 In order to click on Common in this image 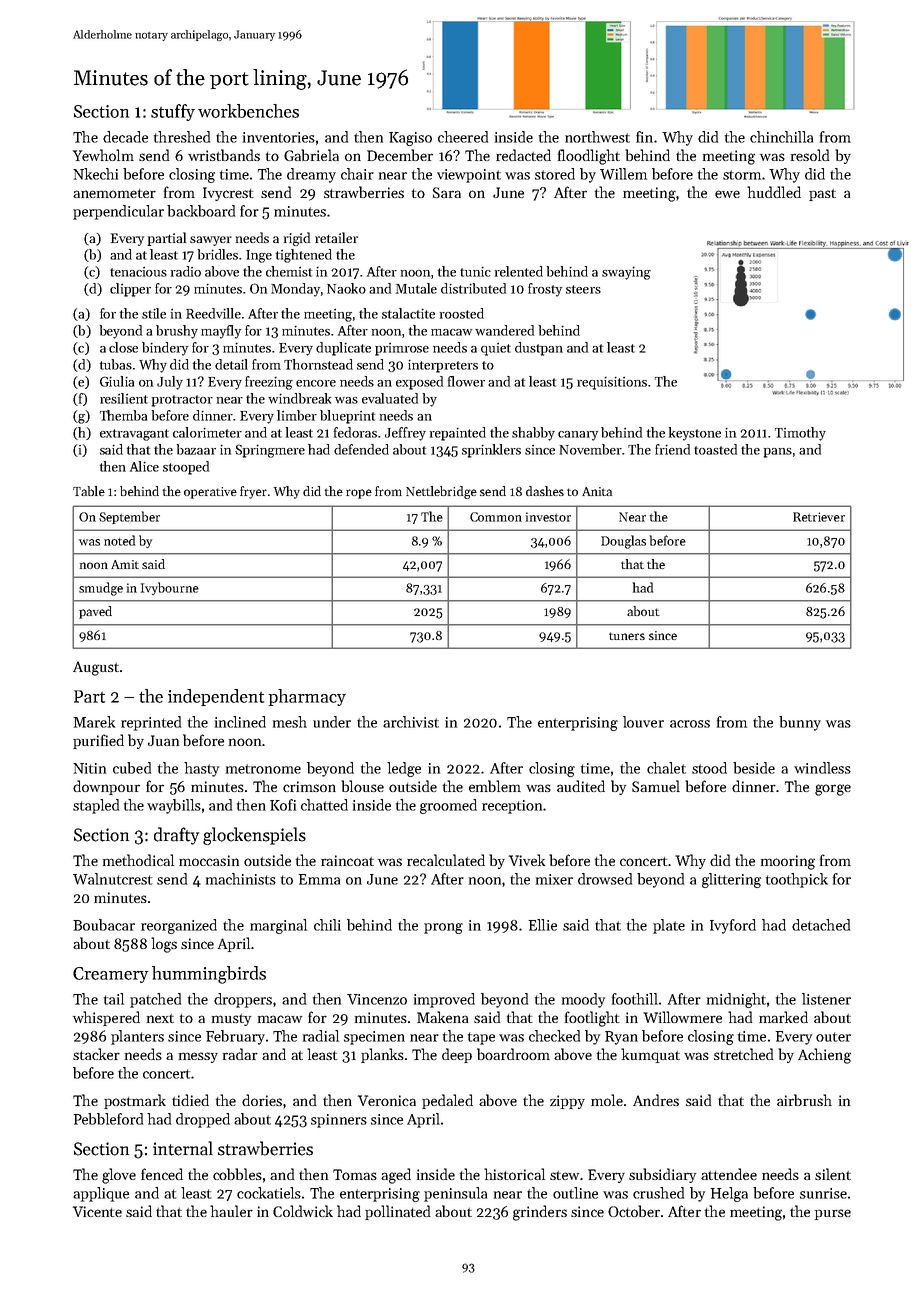, I will do `click(496, 517)`.
